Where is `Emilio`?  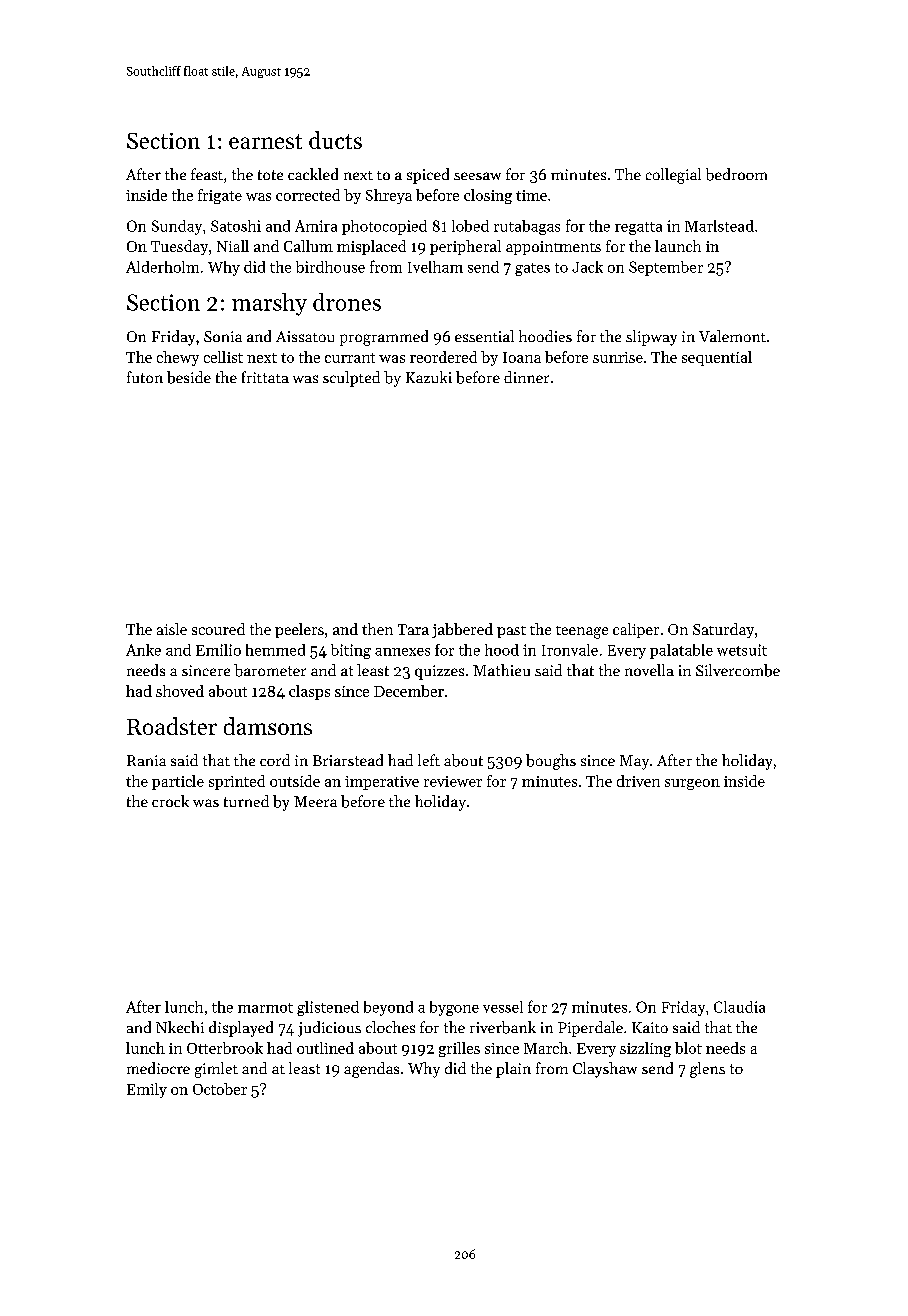
Emilio is located at coordinates (218, 650).
